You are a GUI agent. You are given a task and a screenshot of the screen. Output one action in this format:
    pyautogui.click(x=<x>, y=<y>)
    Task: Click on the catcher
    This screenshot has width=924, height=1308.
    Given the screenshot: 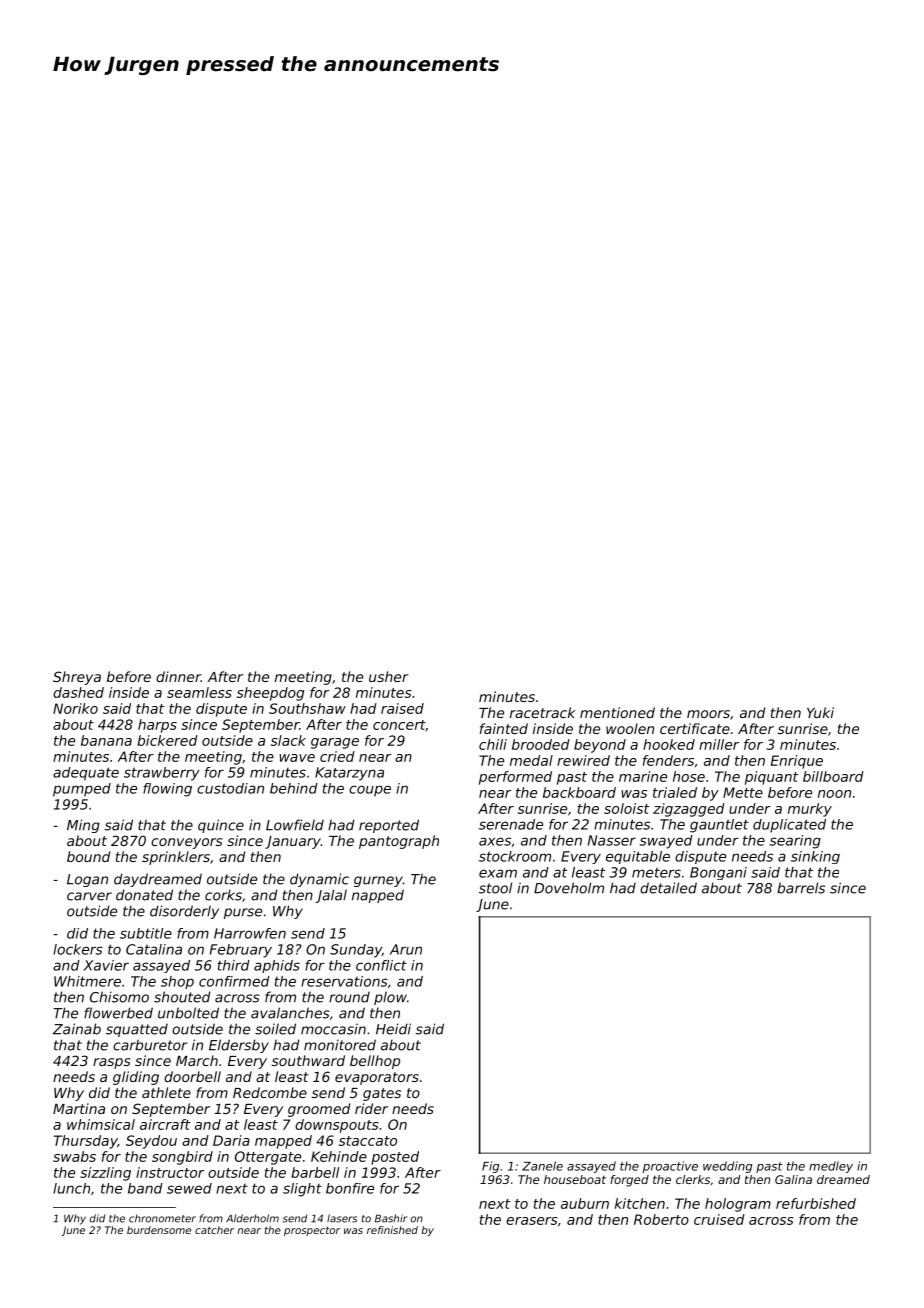 What is the action you would take?
    pyautogui.click(x=214, y=1230)
